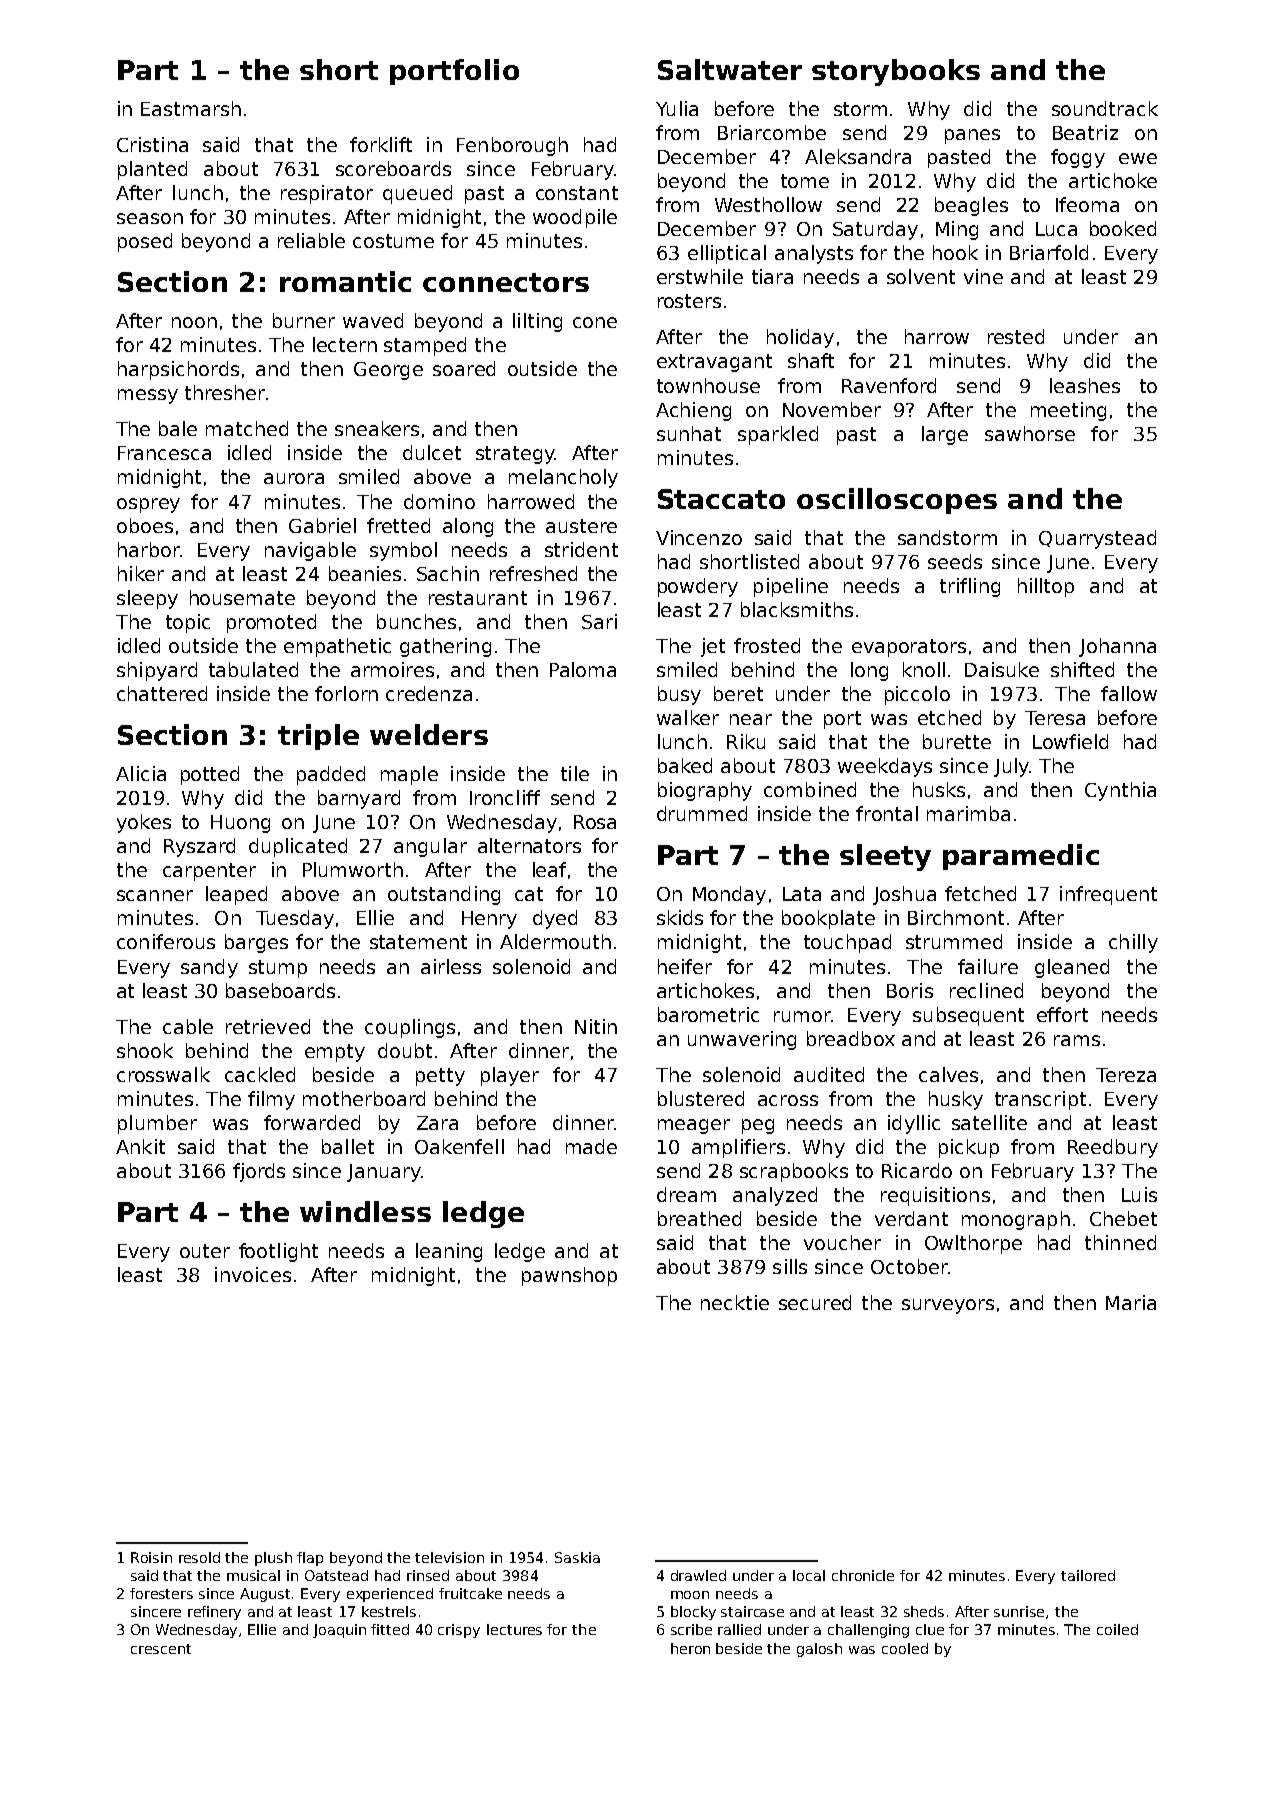  Describe the element at coordinates (948, 1306) in the document. I see `surveyors` at that location.
